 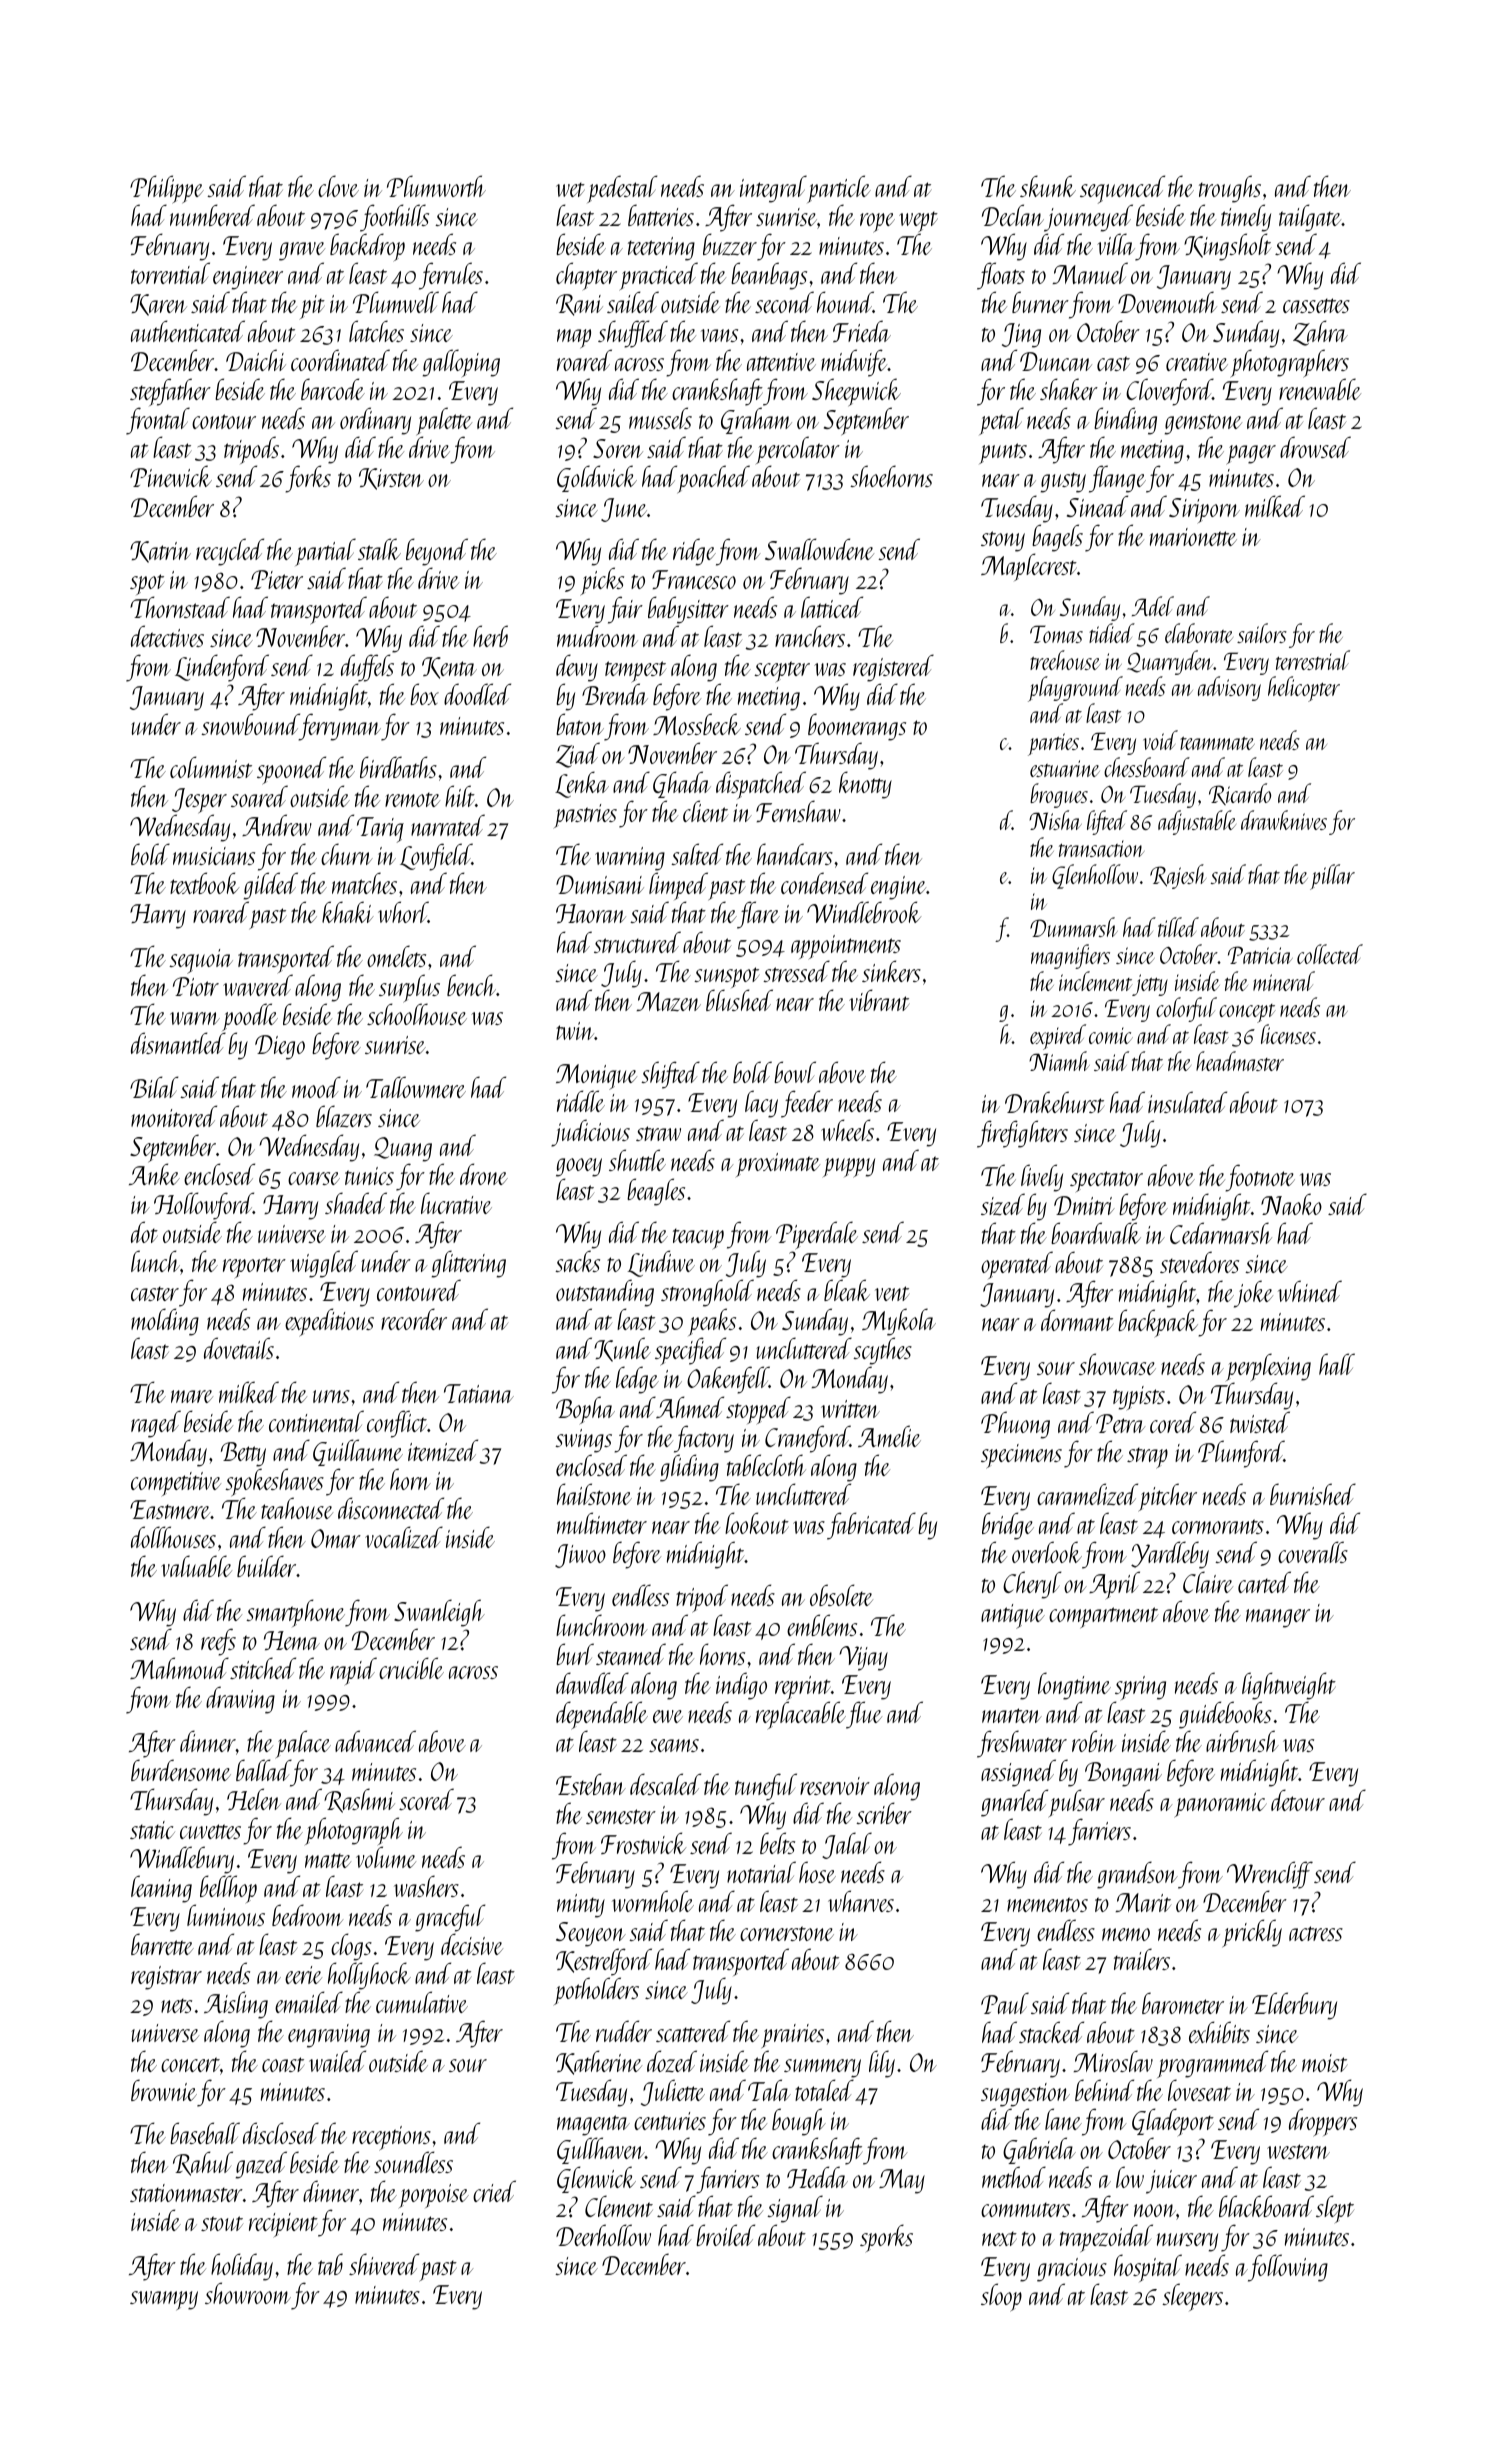 What do you see at coordinates (1203, 424) in the screenshot?
I see `gemstone` at bounding box center [1203, 424].
